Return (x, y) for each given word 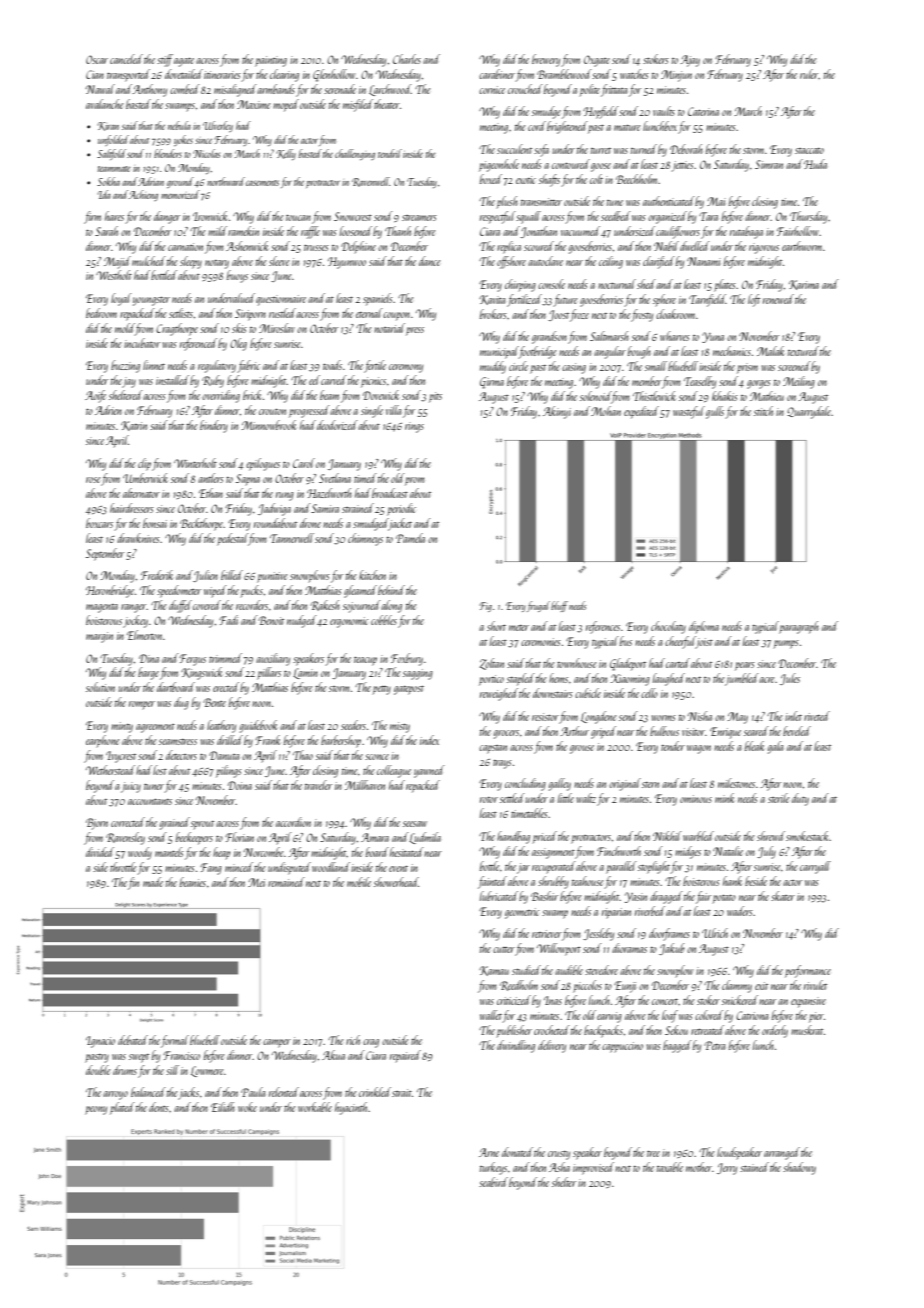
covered (207, 605)
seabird (493, 1182)
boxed (491, 179)
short (496, 626)
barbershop (341, 741)
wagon (699, 749)
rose (93, 480)
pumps (786, 644)
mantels (169, 852)
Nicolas (206, 153)
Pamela (410, 538)
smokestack (808, 836)
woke (247, 1107)
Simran (769, 164)
